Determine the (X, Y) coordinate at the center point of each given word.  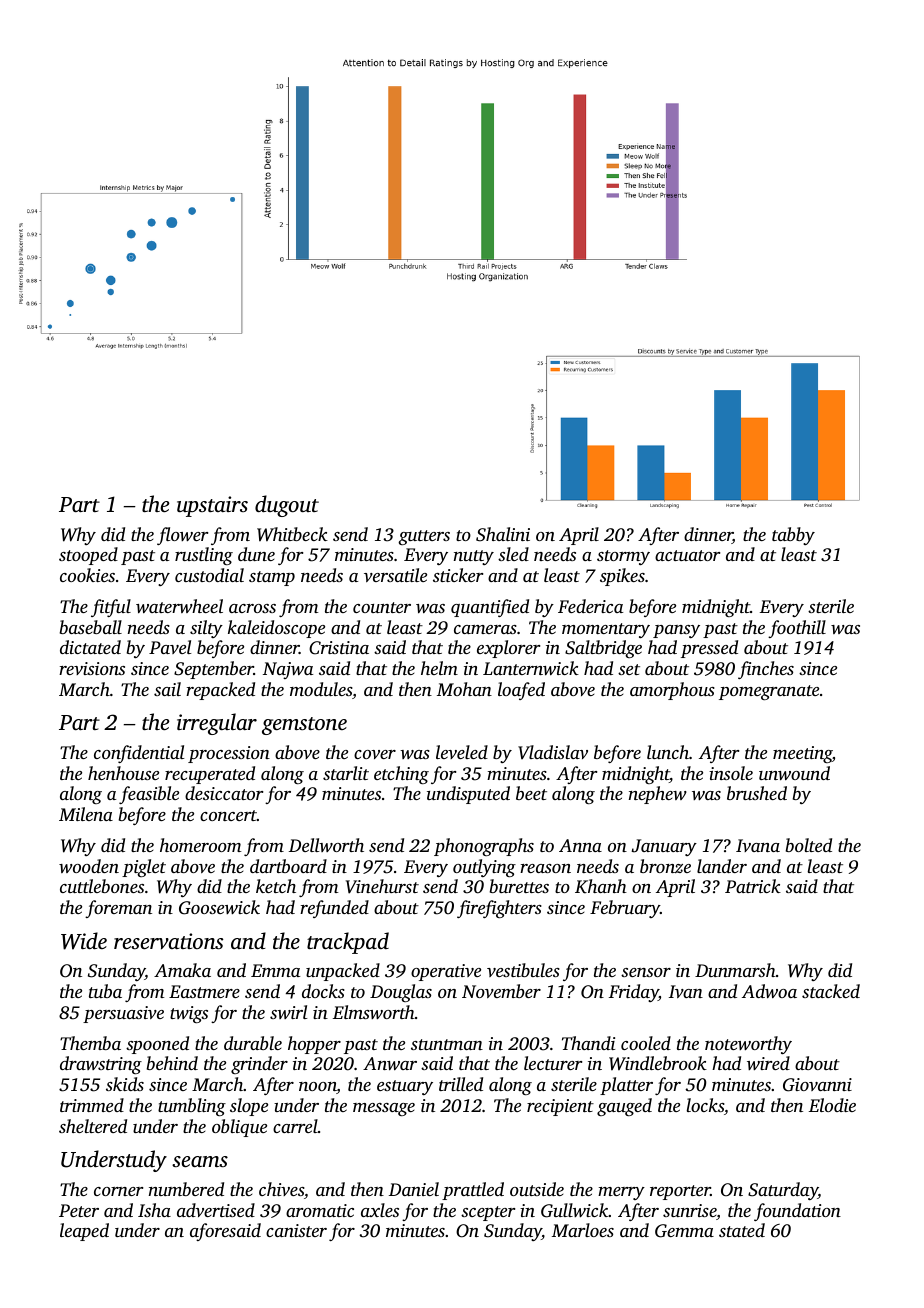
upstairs (212, 506)
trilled (461, 1084)
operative (446, 972)
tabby (793, 536)
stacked (831, 991)
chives (281, 1189)
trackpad (348, 943)
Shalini (503, 534)
